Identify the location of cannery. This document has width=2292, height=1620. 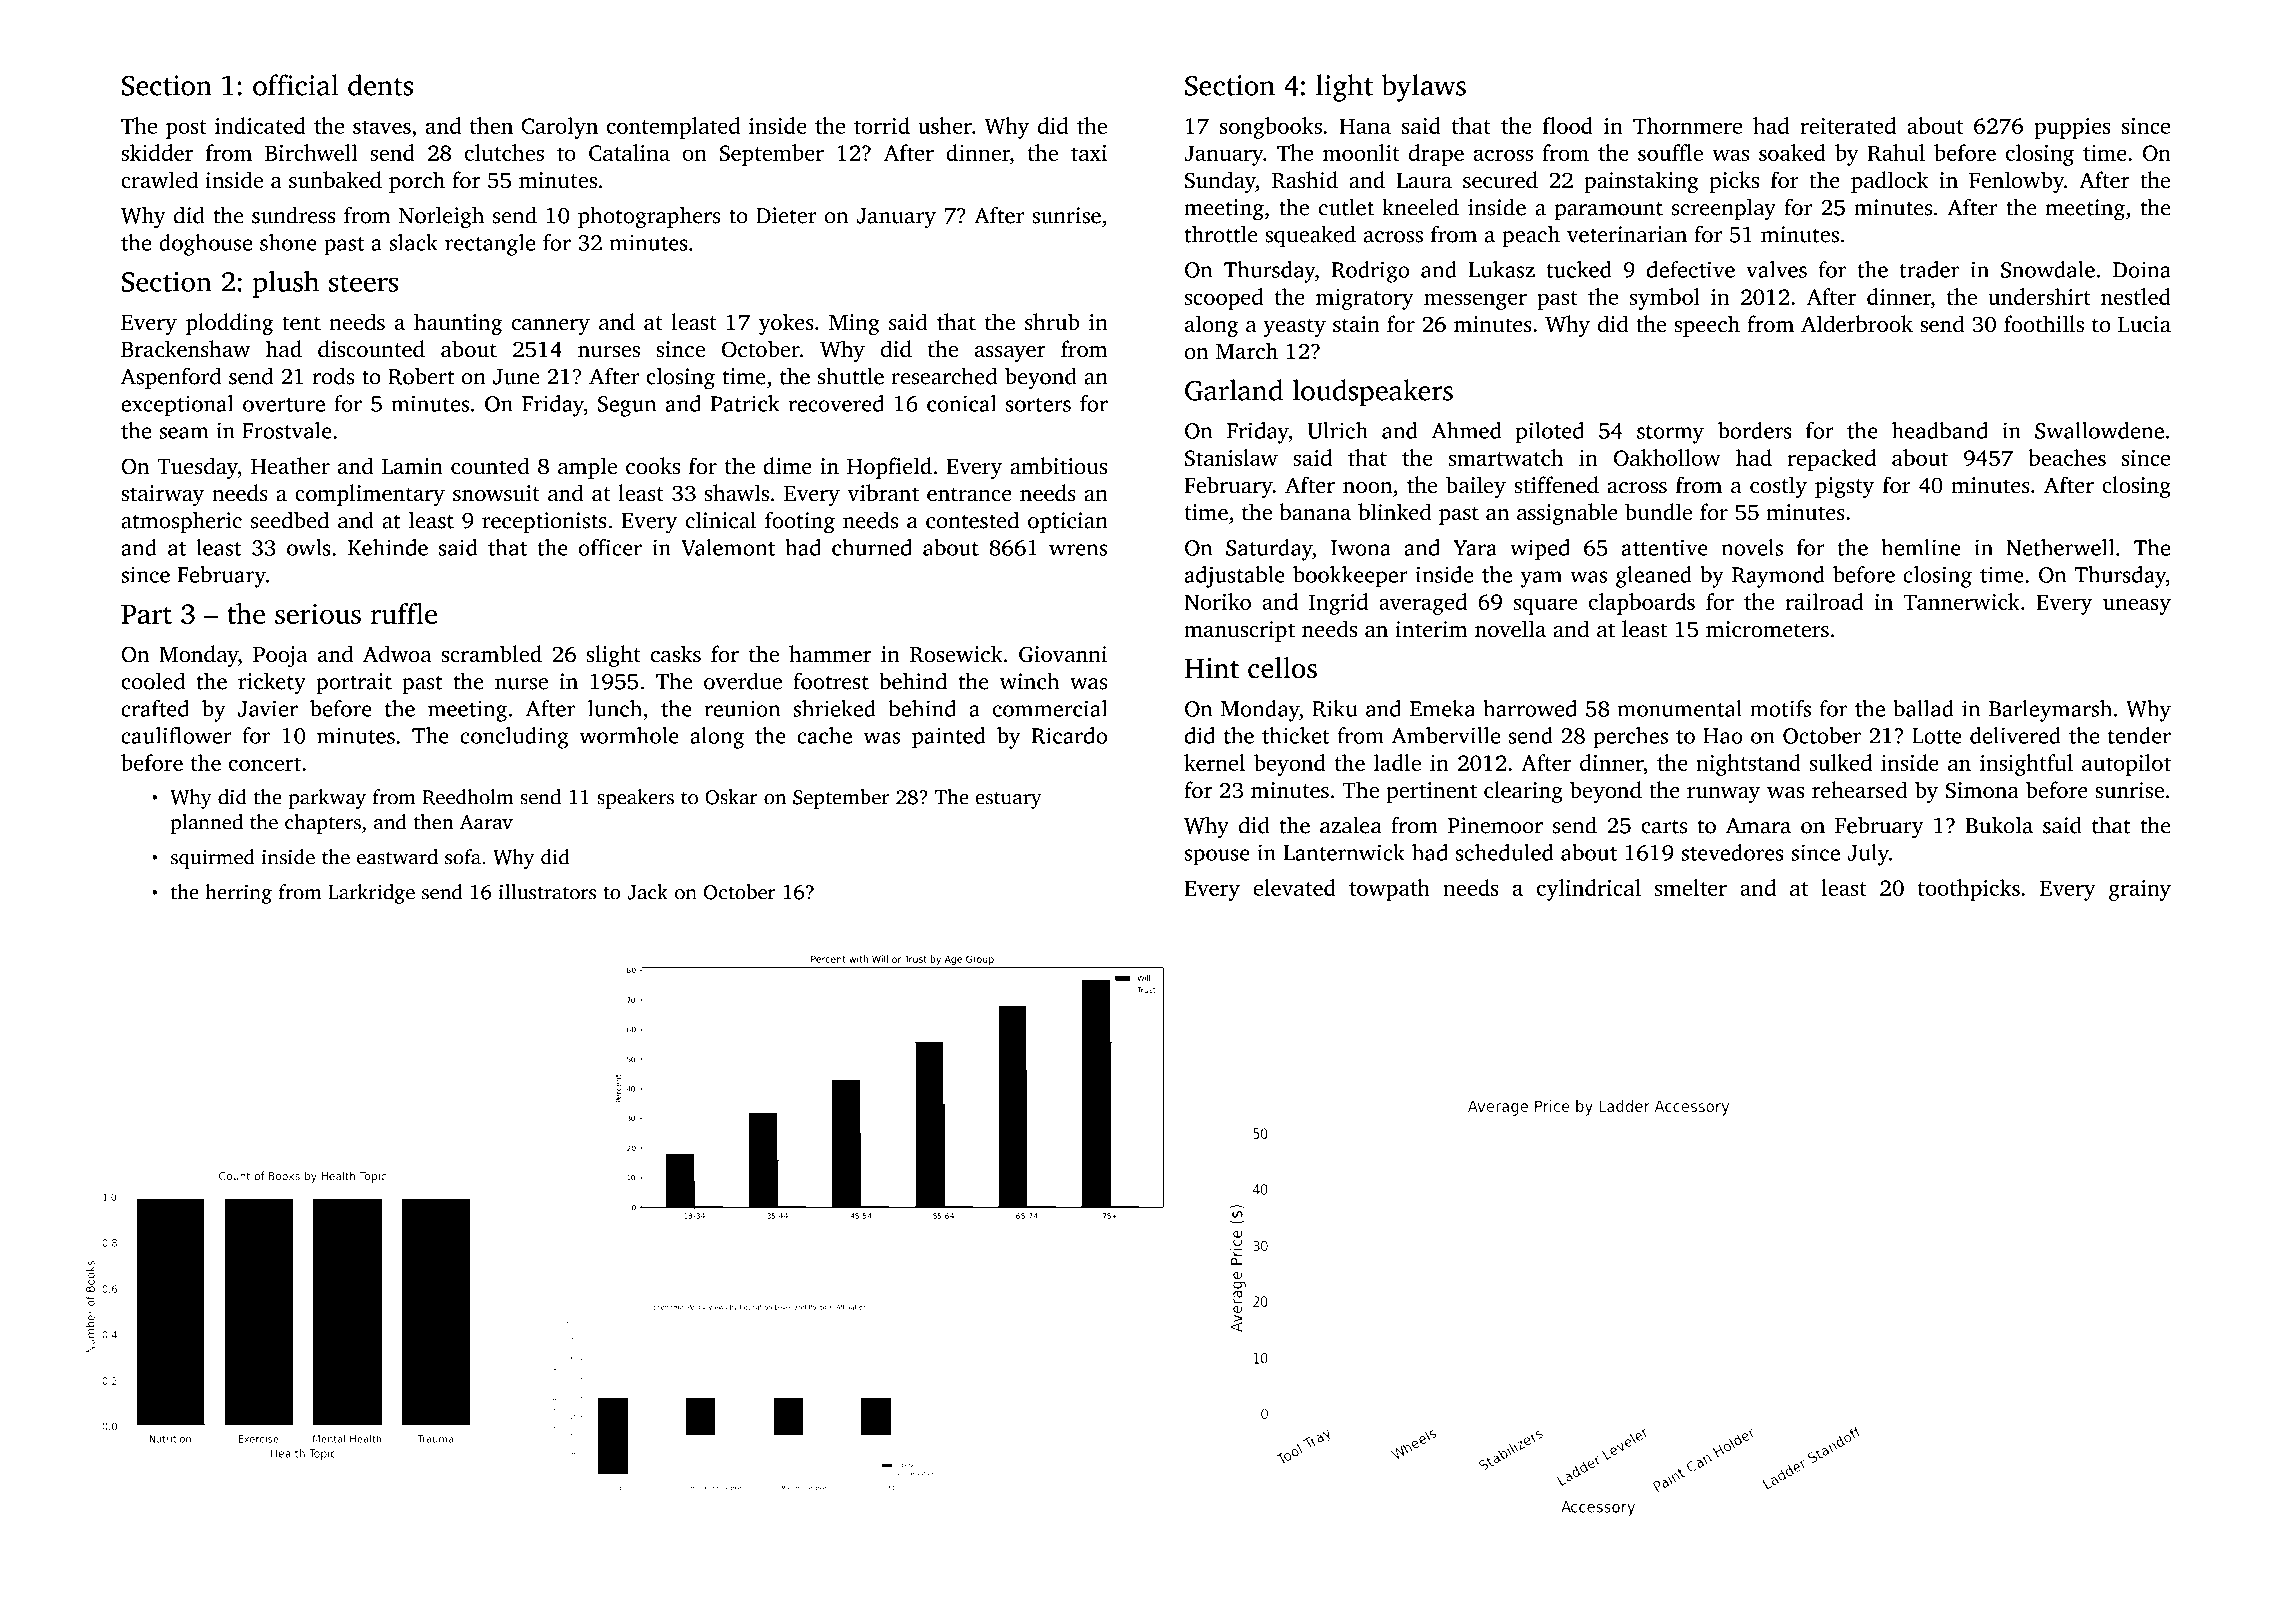
(551, 327).
